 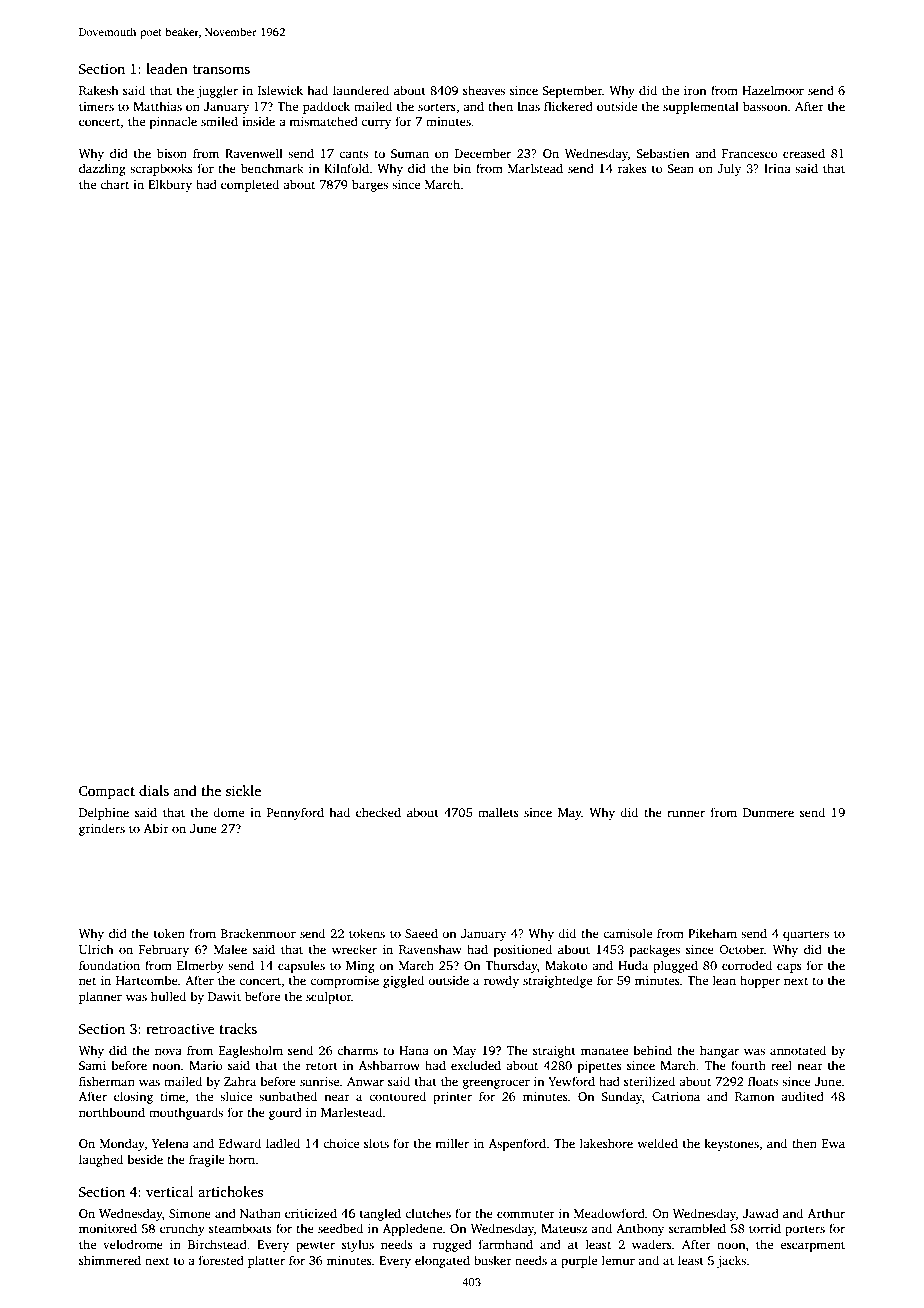 I want to click on Malee, so click(x=230, y=949).
